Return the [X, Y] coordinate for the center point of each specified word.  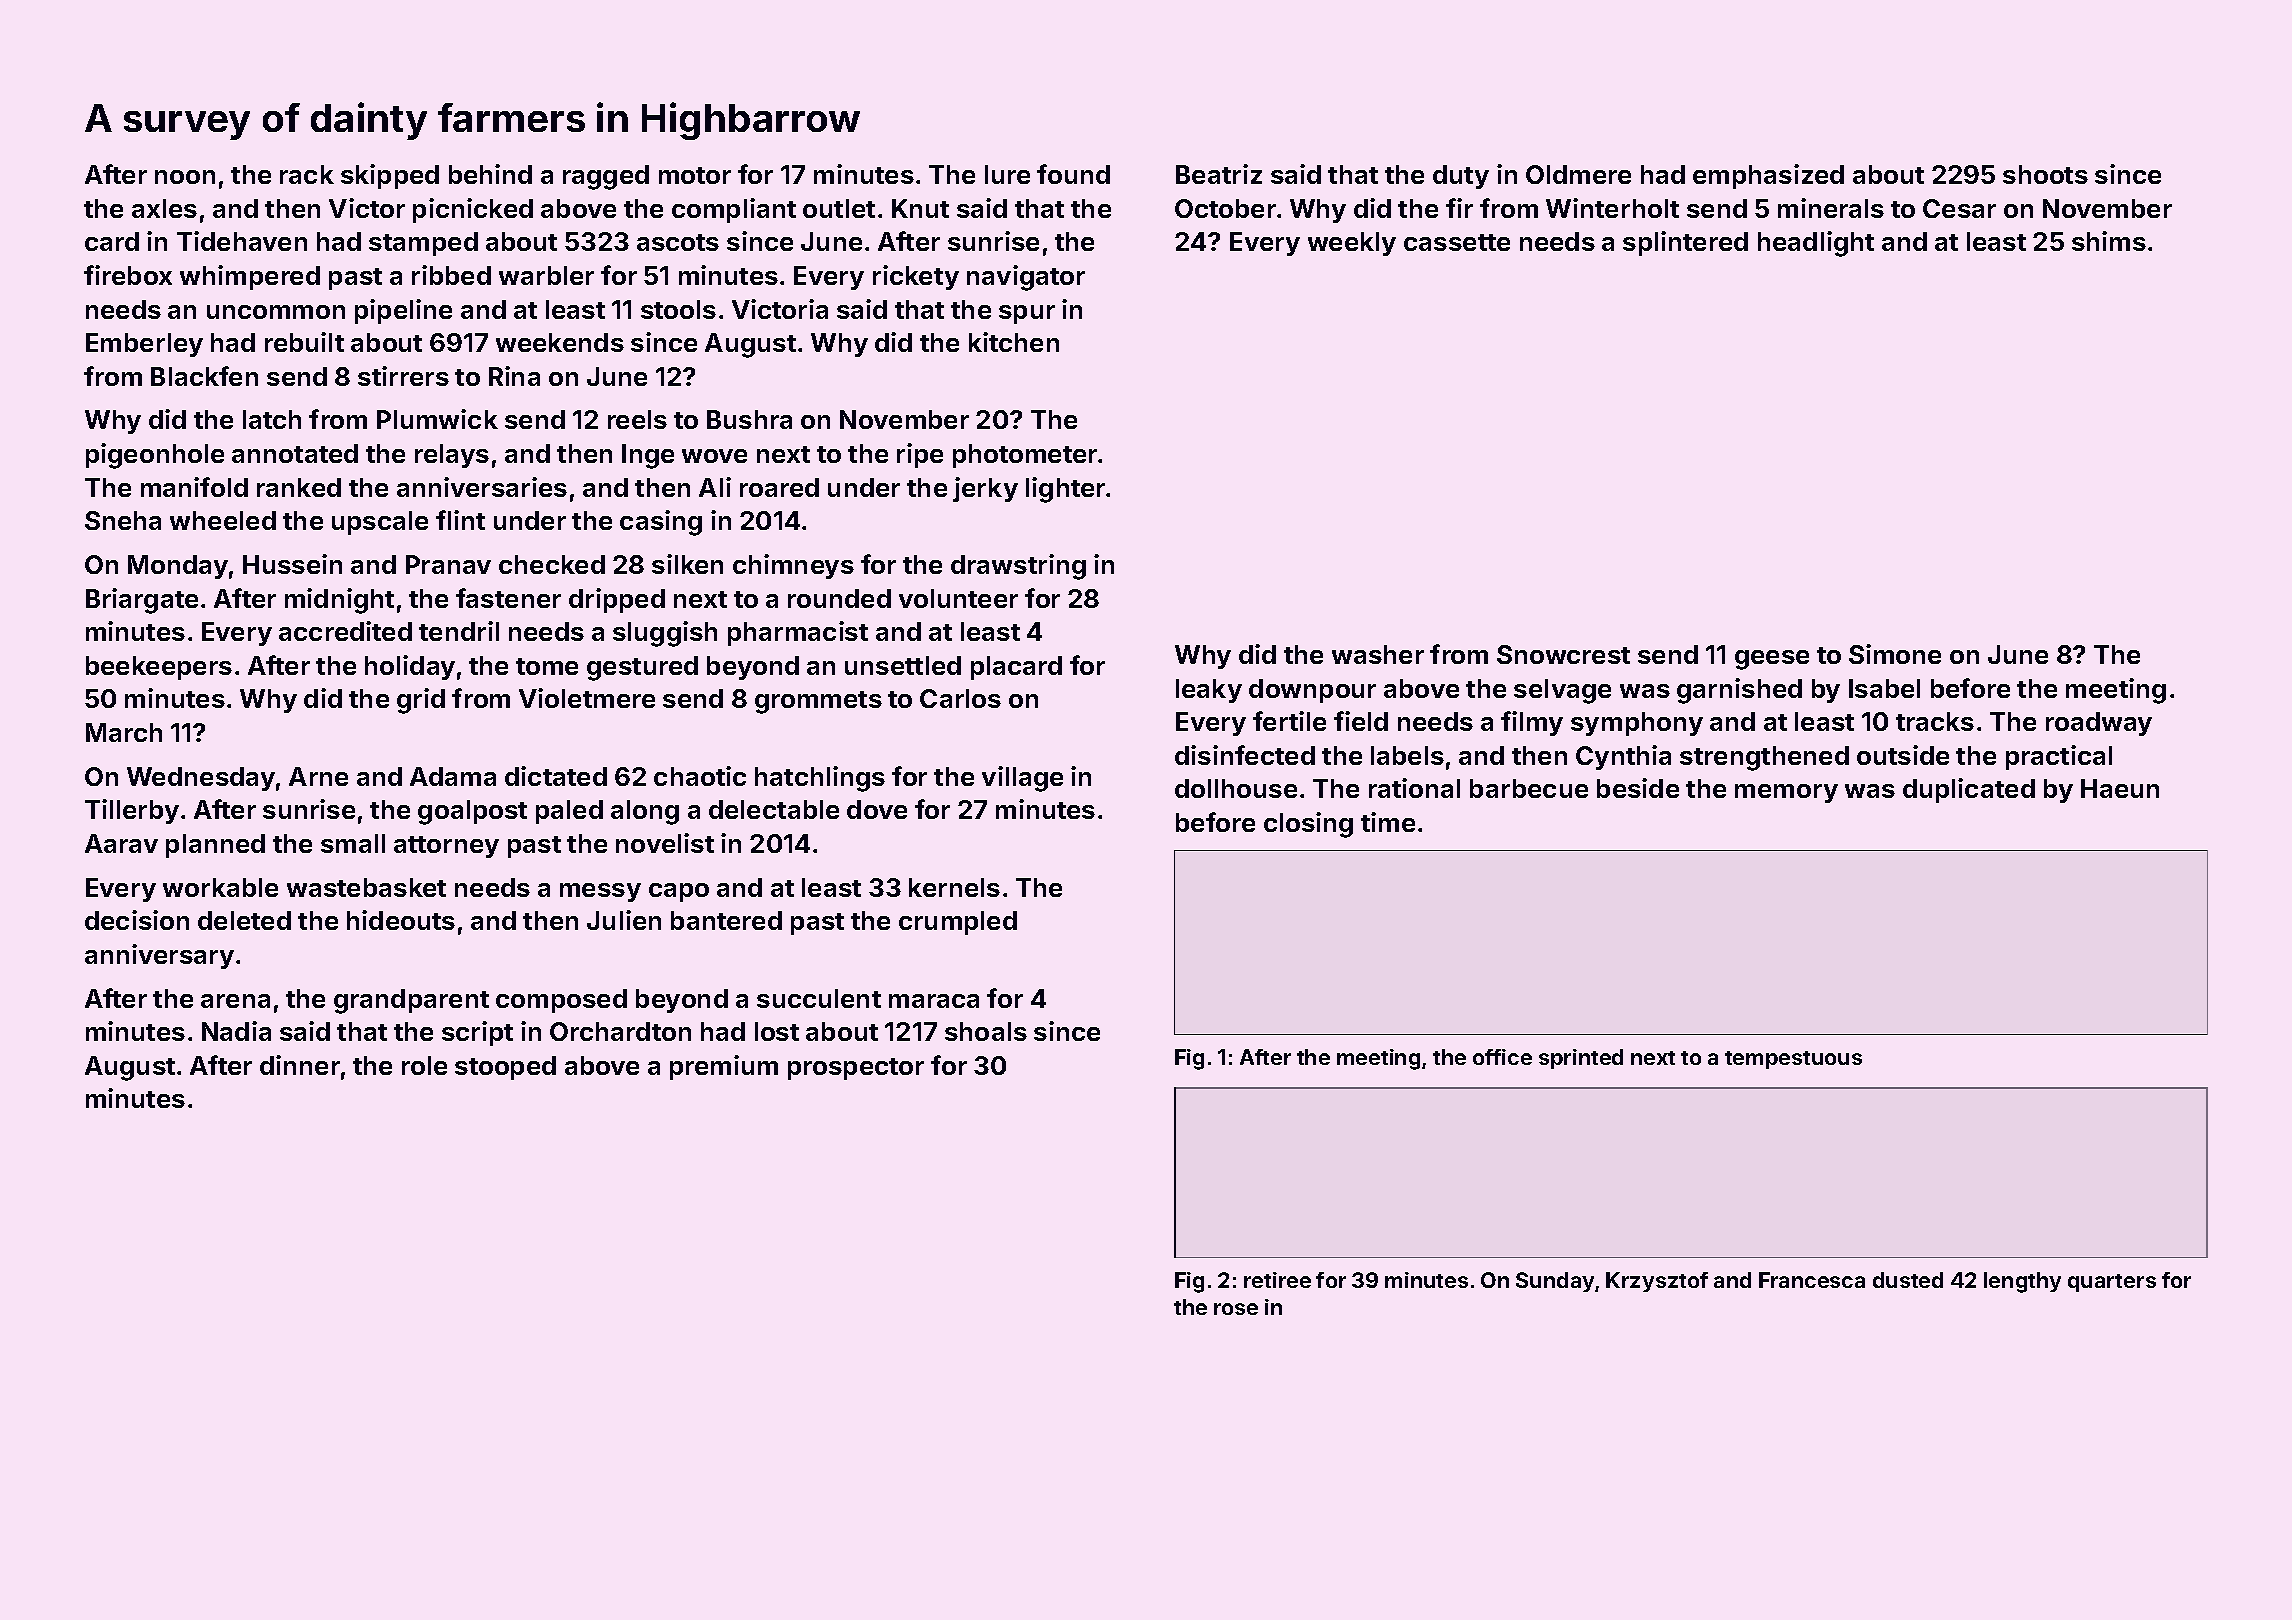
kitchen [1014, 342]
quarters [2112, 1283]
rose [1236, 1309]
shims [2109, 241]
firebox [128, 275]
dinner [300, 1065]
